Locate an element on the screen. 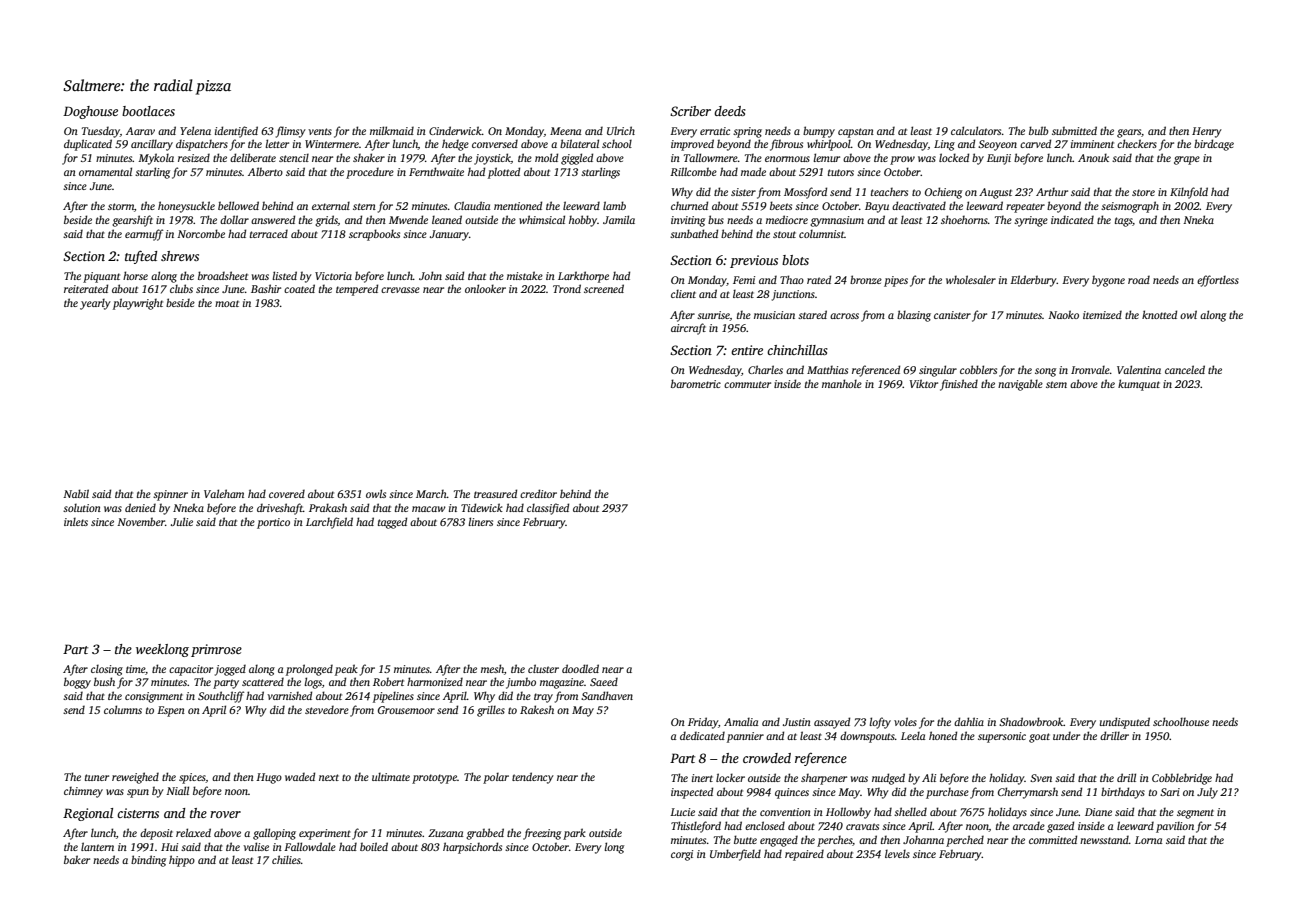 This screenshot has height=924, width=1308. Nabil is located at coordinates (76, 493).
